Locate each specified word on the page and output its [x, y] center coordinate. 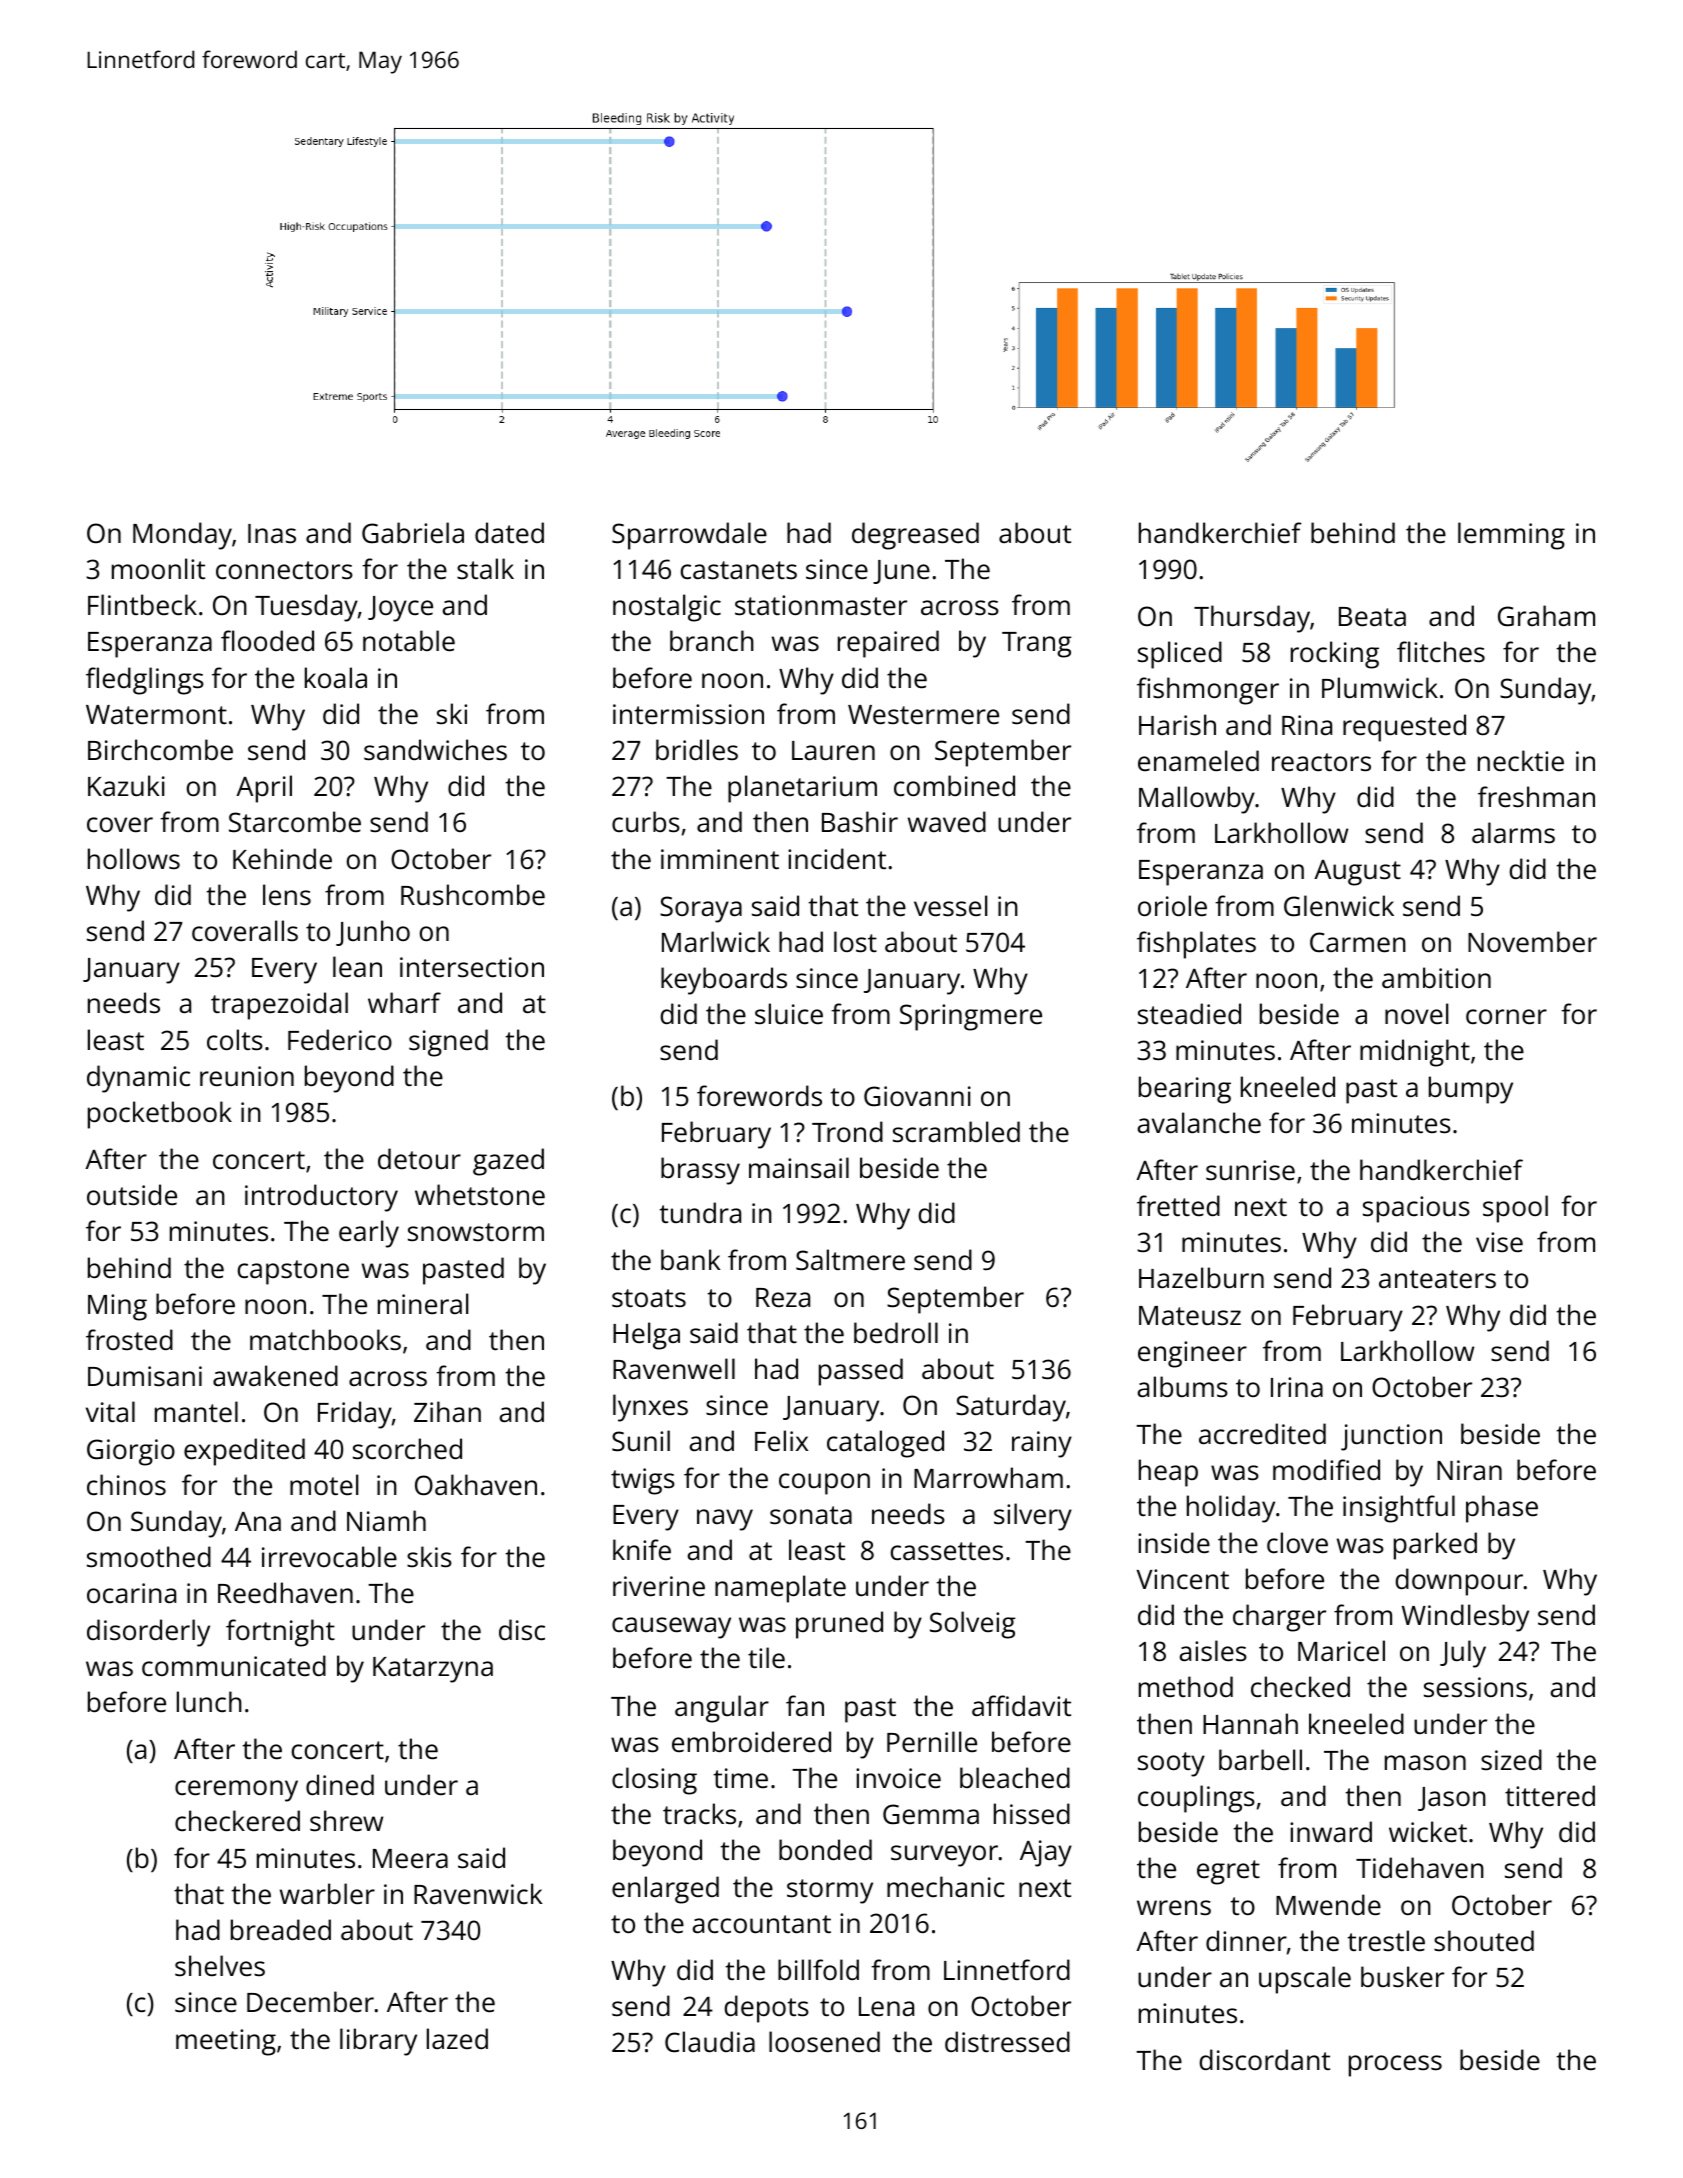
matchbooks [325, 1340]
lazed [457, 2038]
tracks [699, 1814]
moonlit [158, 568]
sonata [811, 1515]
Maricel [1341, 1650]
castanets [739, 570]
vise [1499, 1242]
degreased [915, 536]
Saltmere [850, 1260]
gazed [508, 1162]
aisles [1213, 1651]
